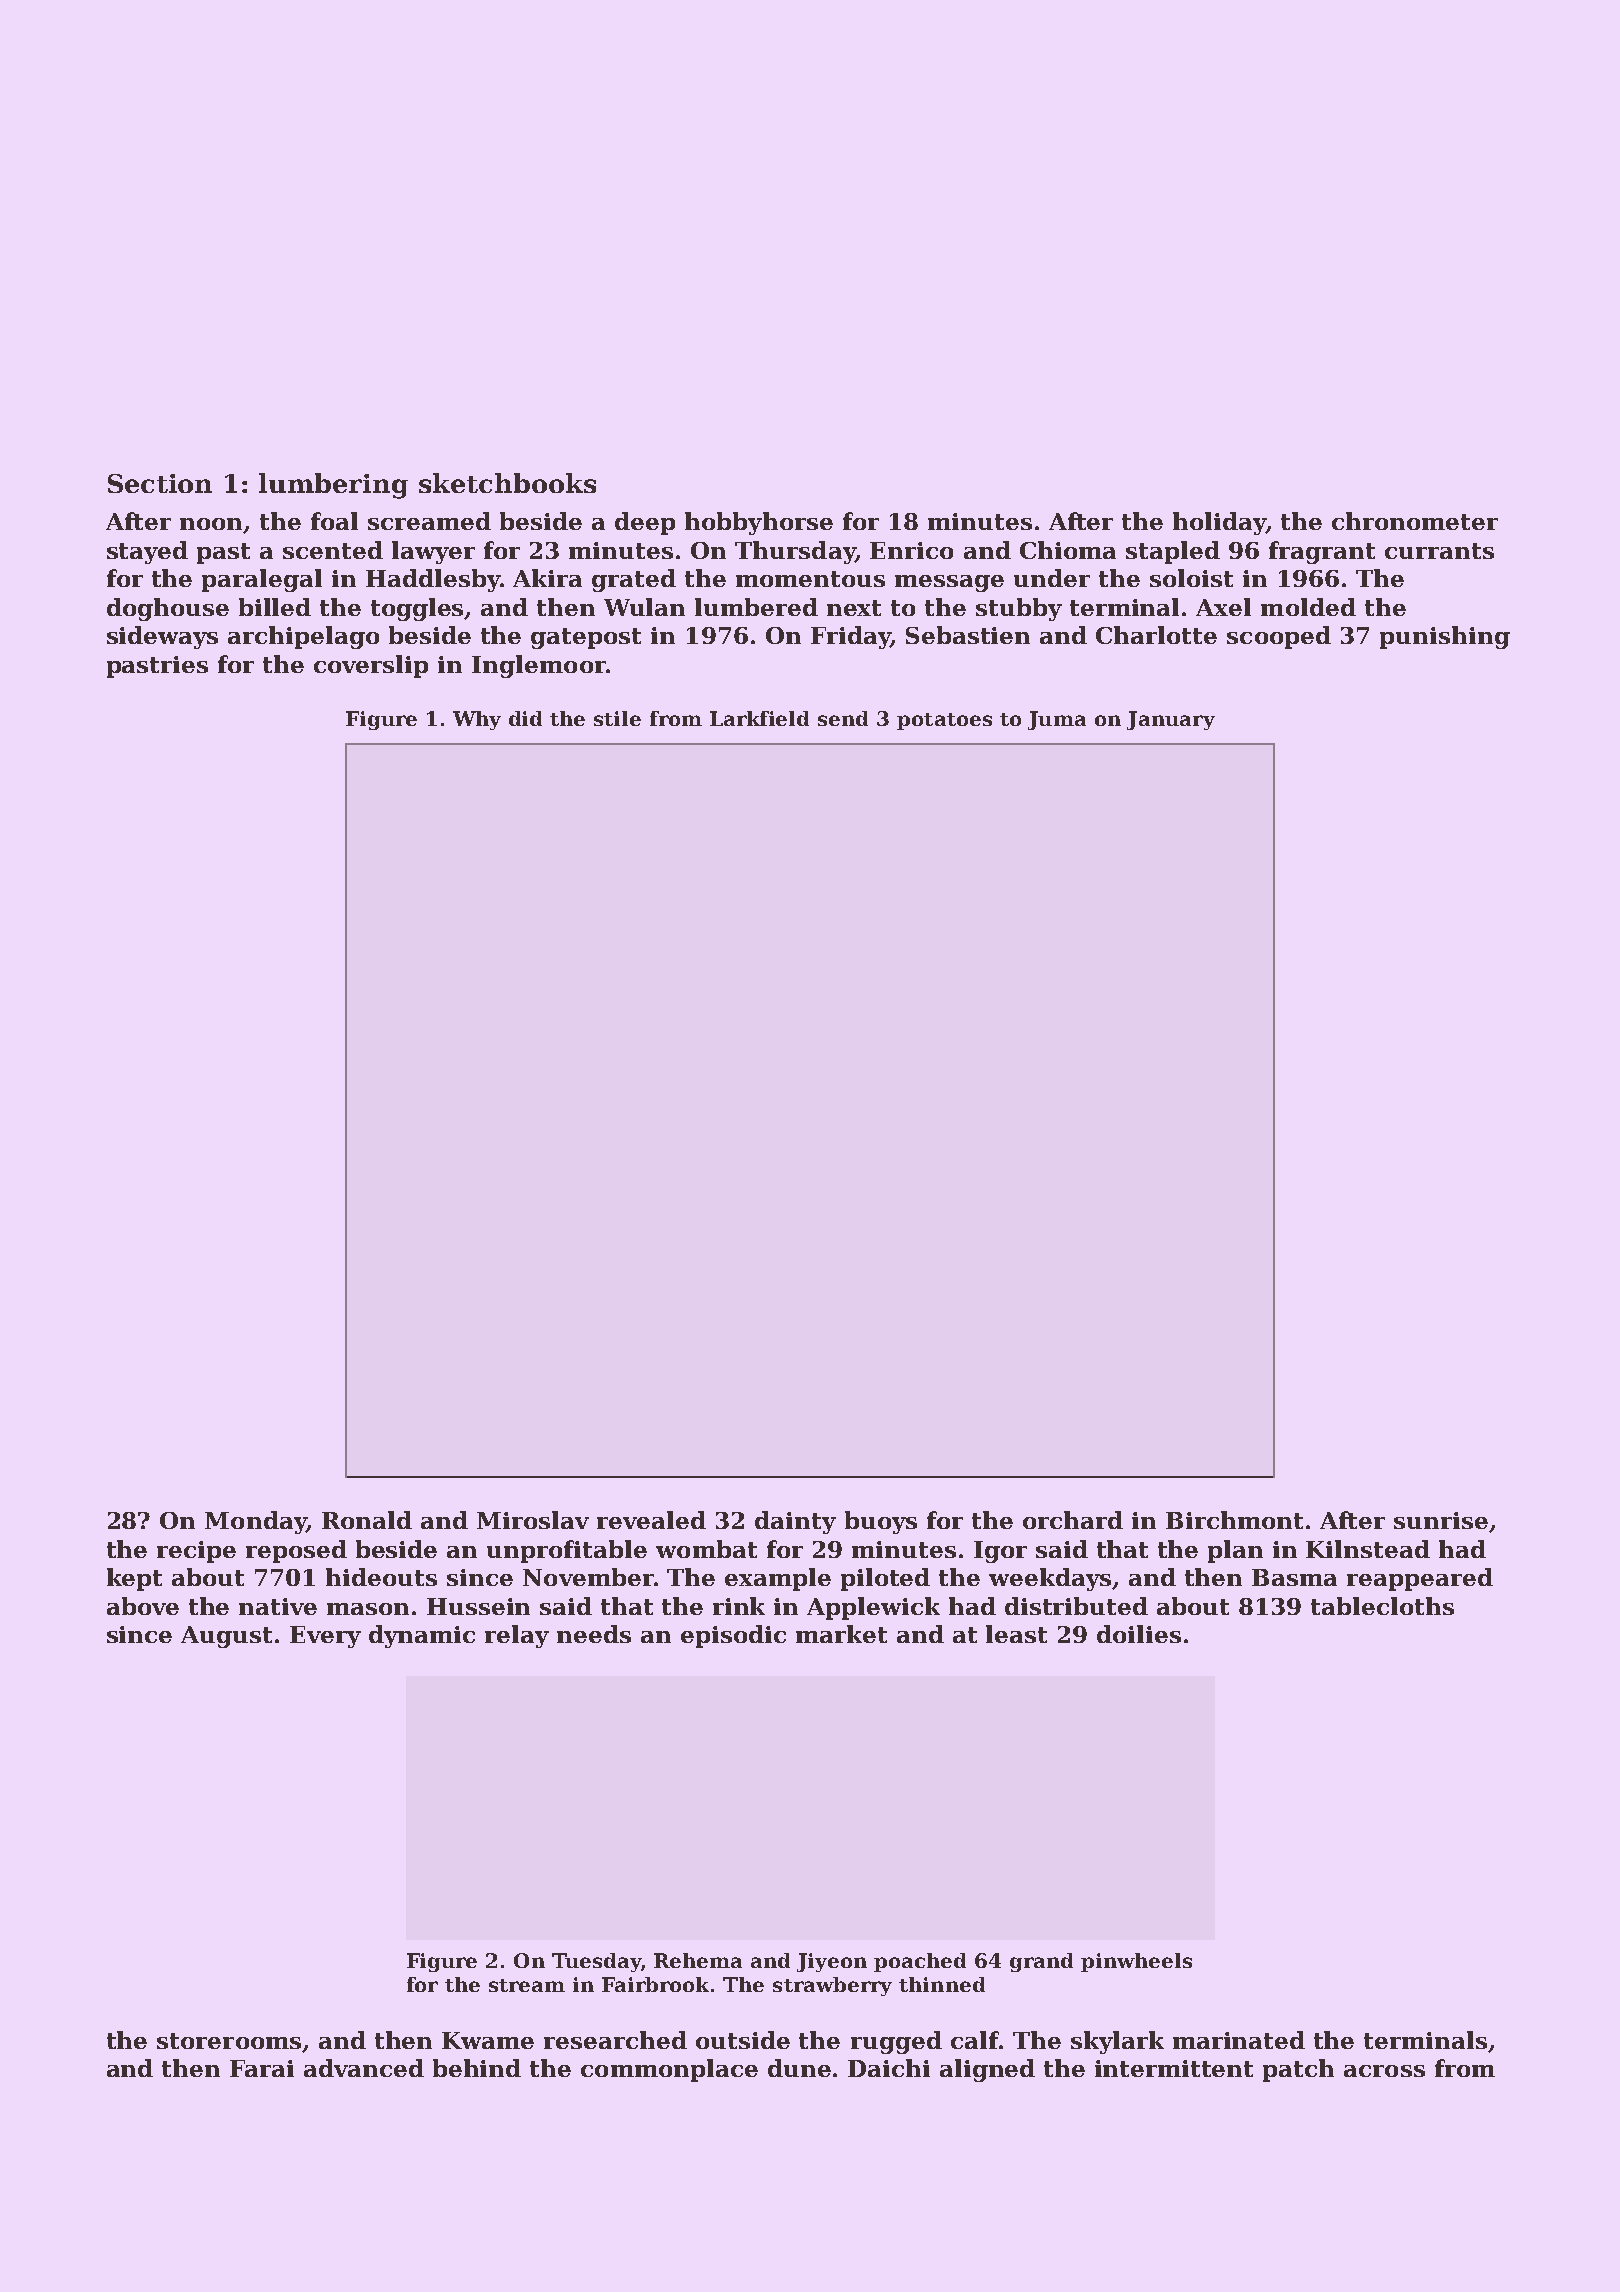  Describe the element at coordinates (226, 1637) in the page. I see `August` at that location.
